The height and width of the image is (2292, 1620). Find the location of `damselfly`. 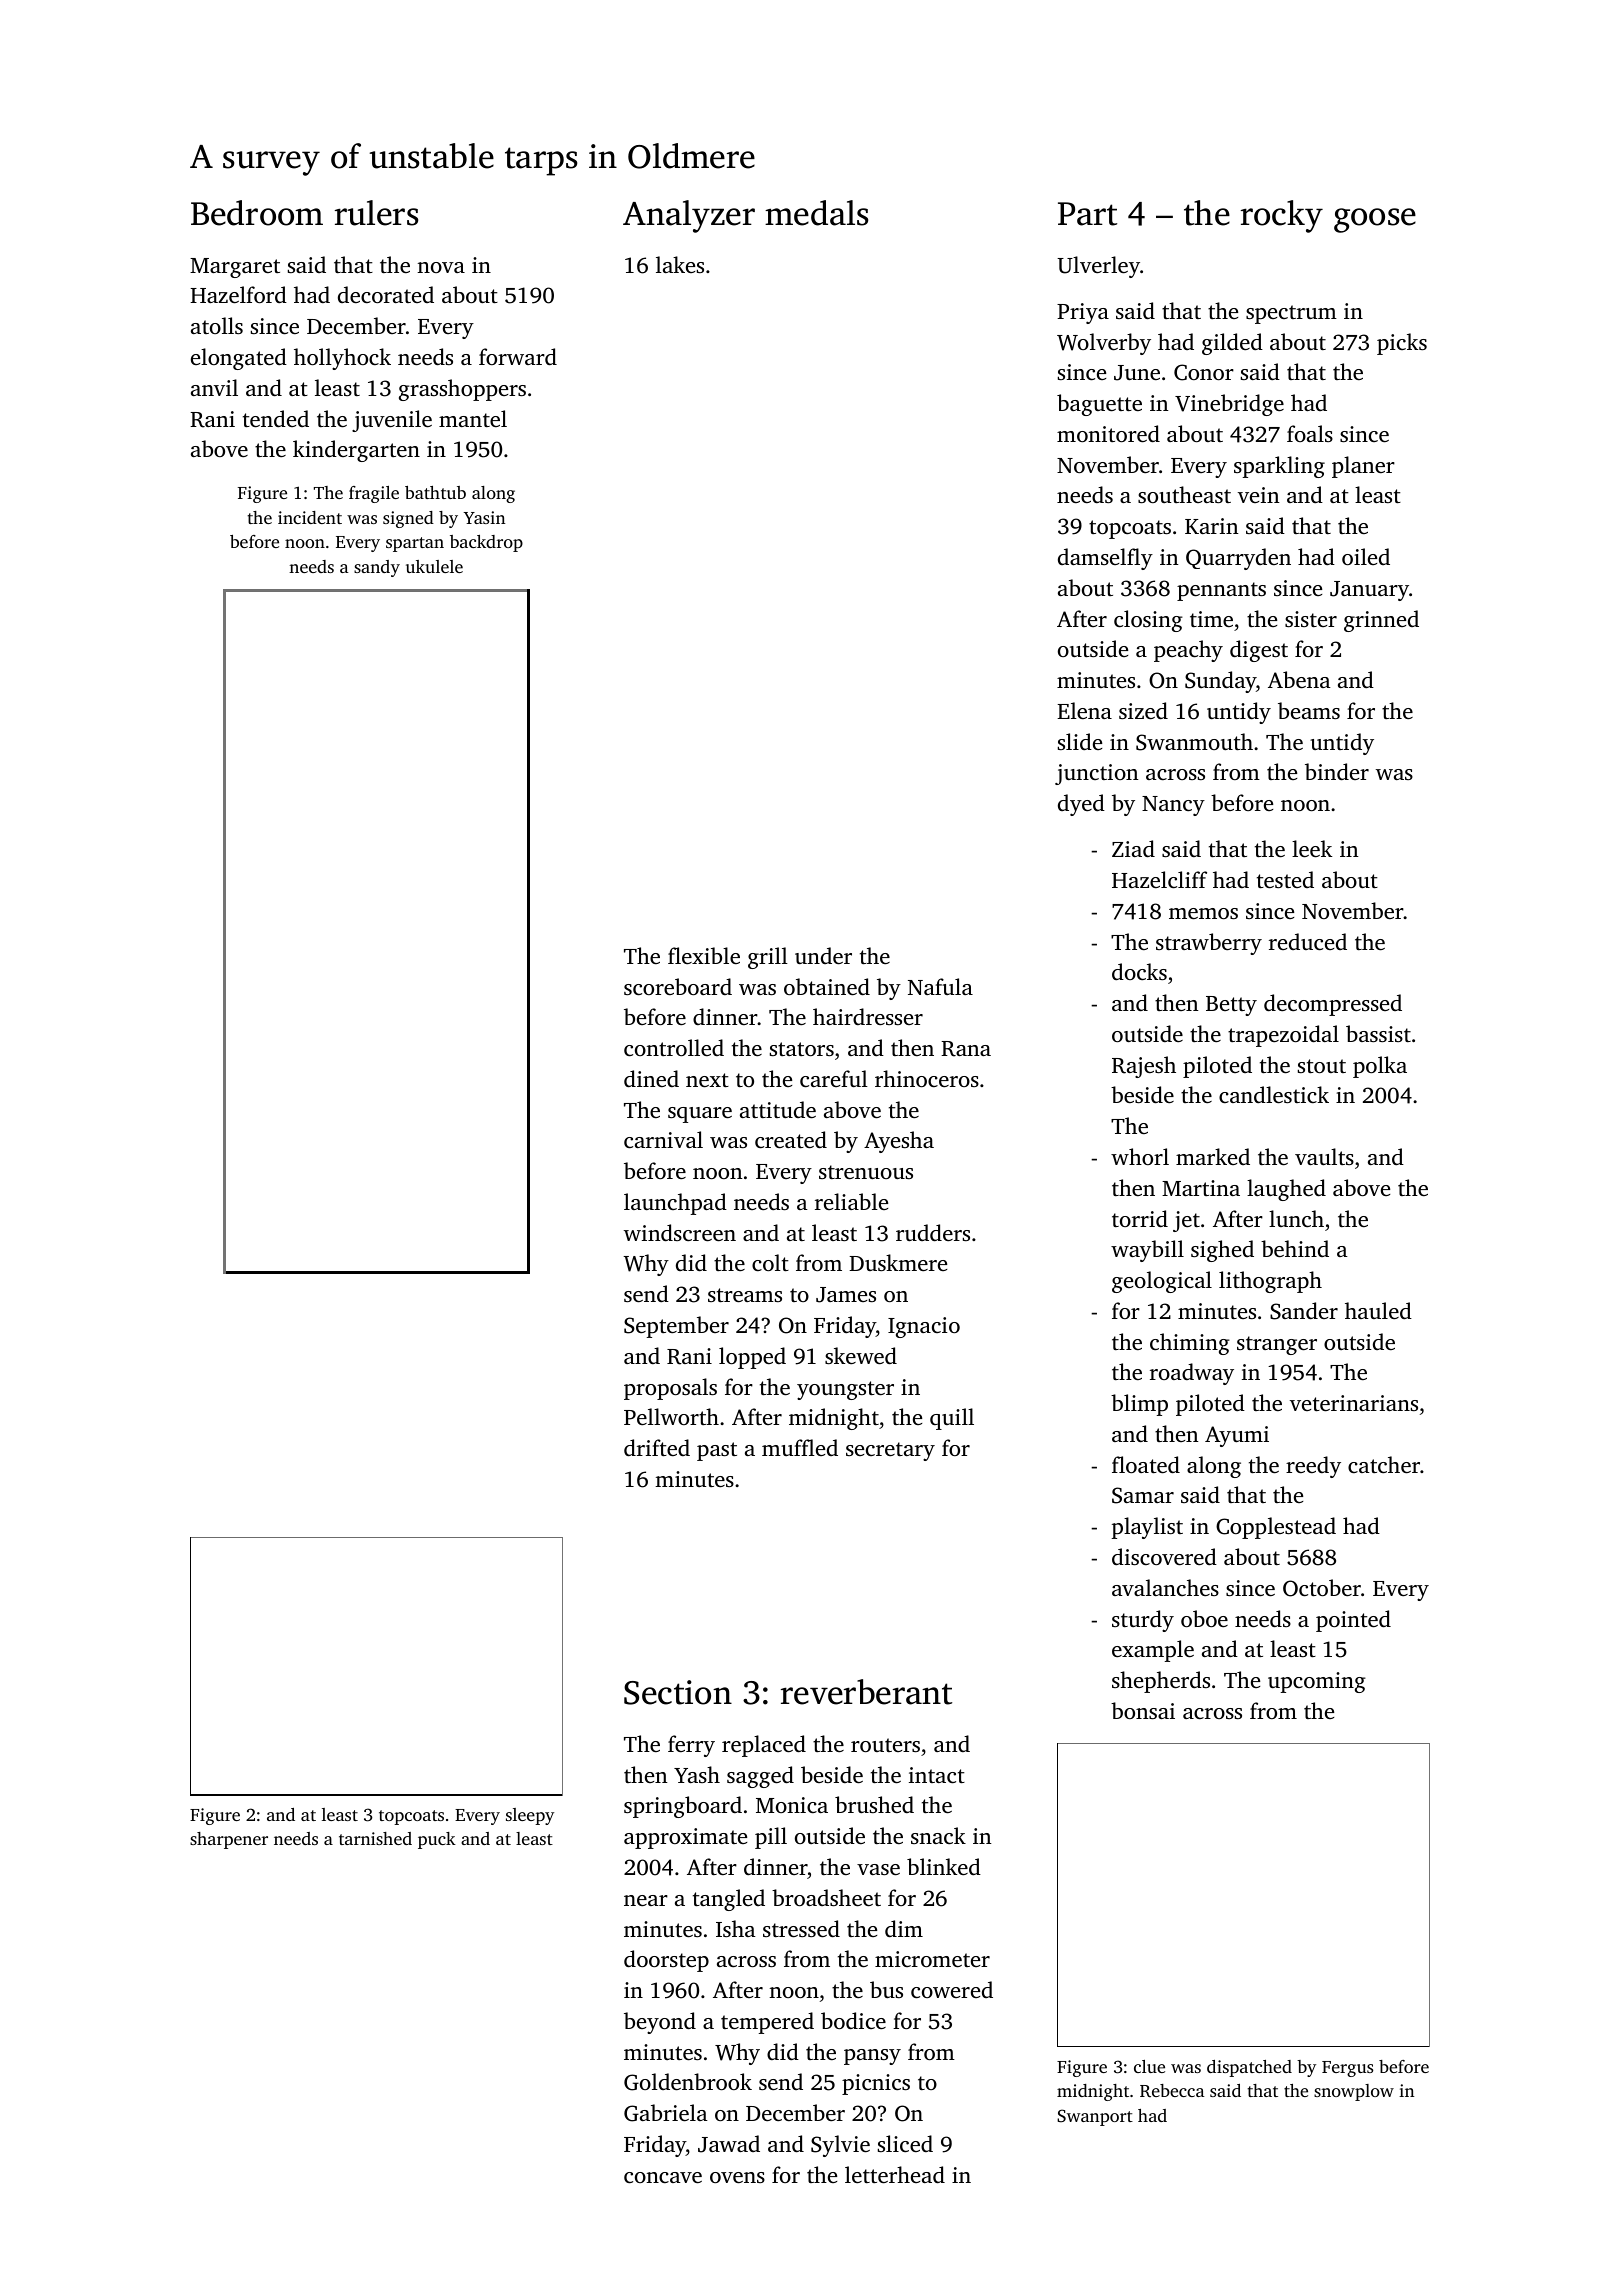

damselfly is located at coordinates (1105, 559).
